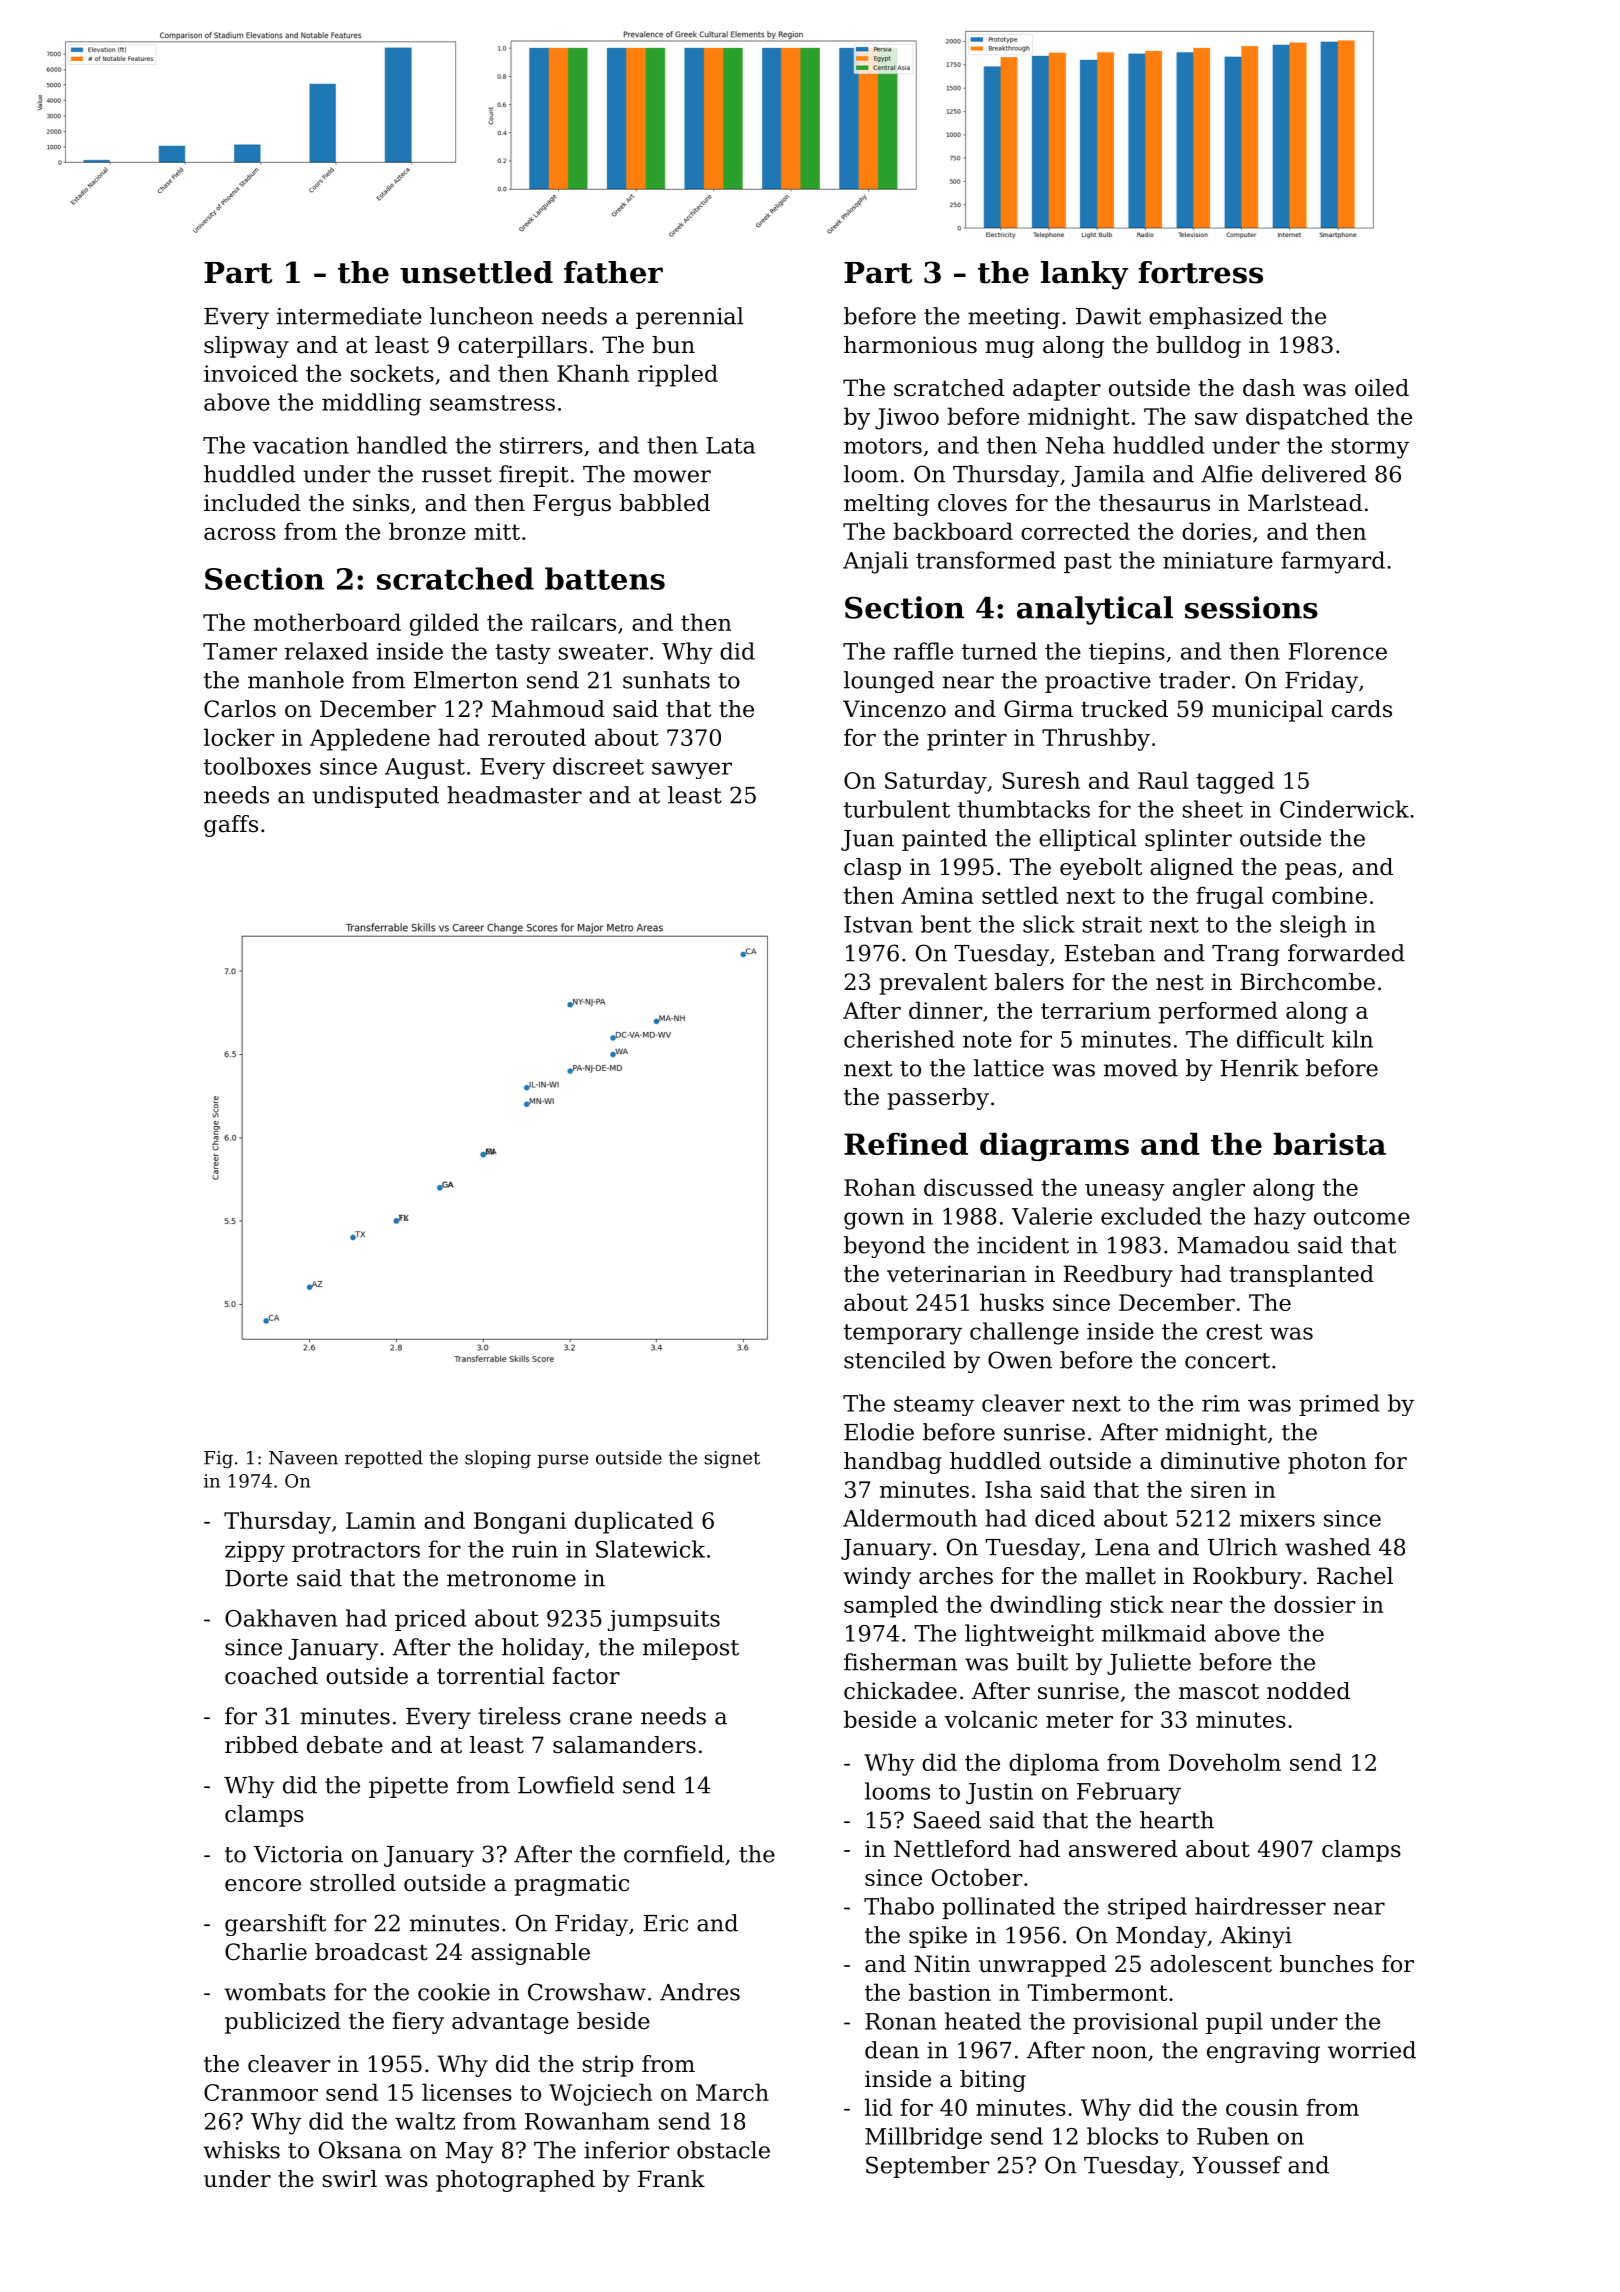  What do you see at coordinates (261, 1745) in the screenshot?
I see `ribbed` at bounding box center [261, 1745].
